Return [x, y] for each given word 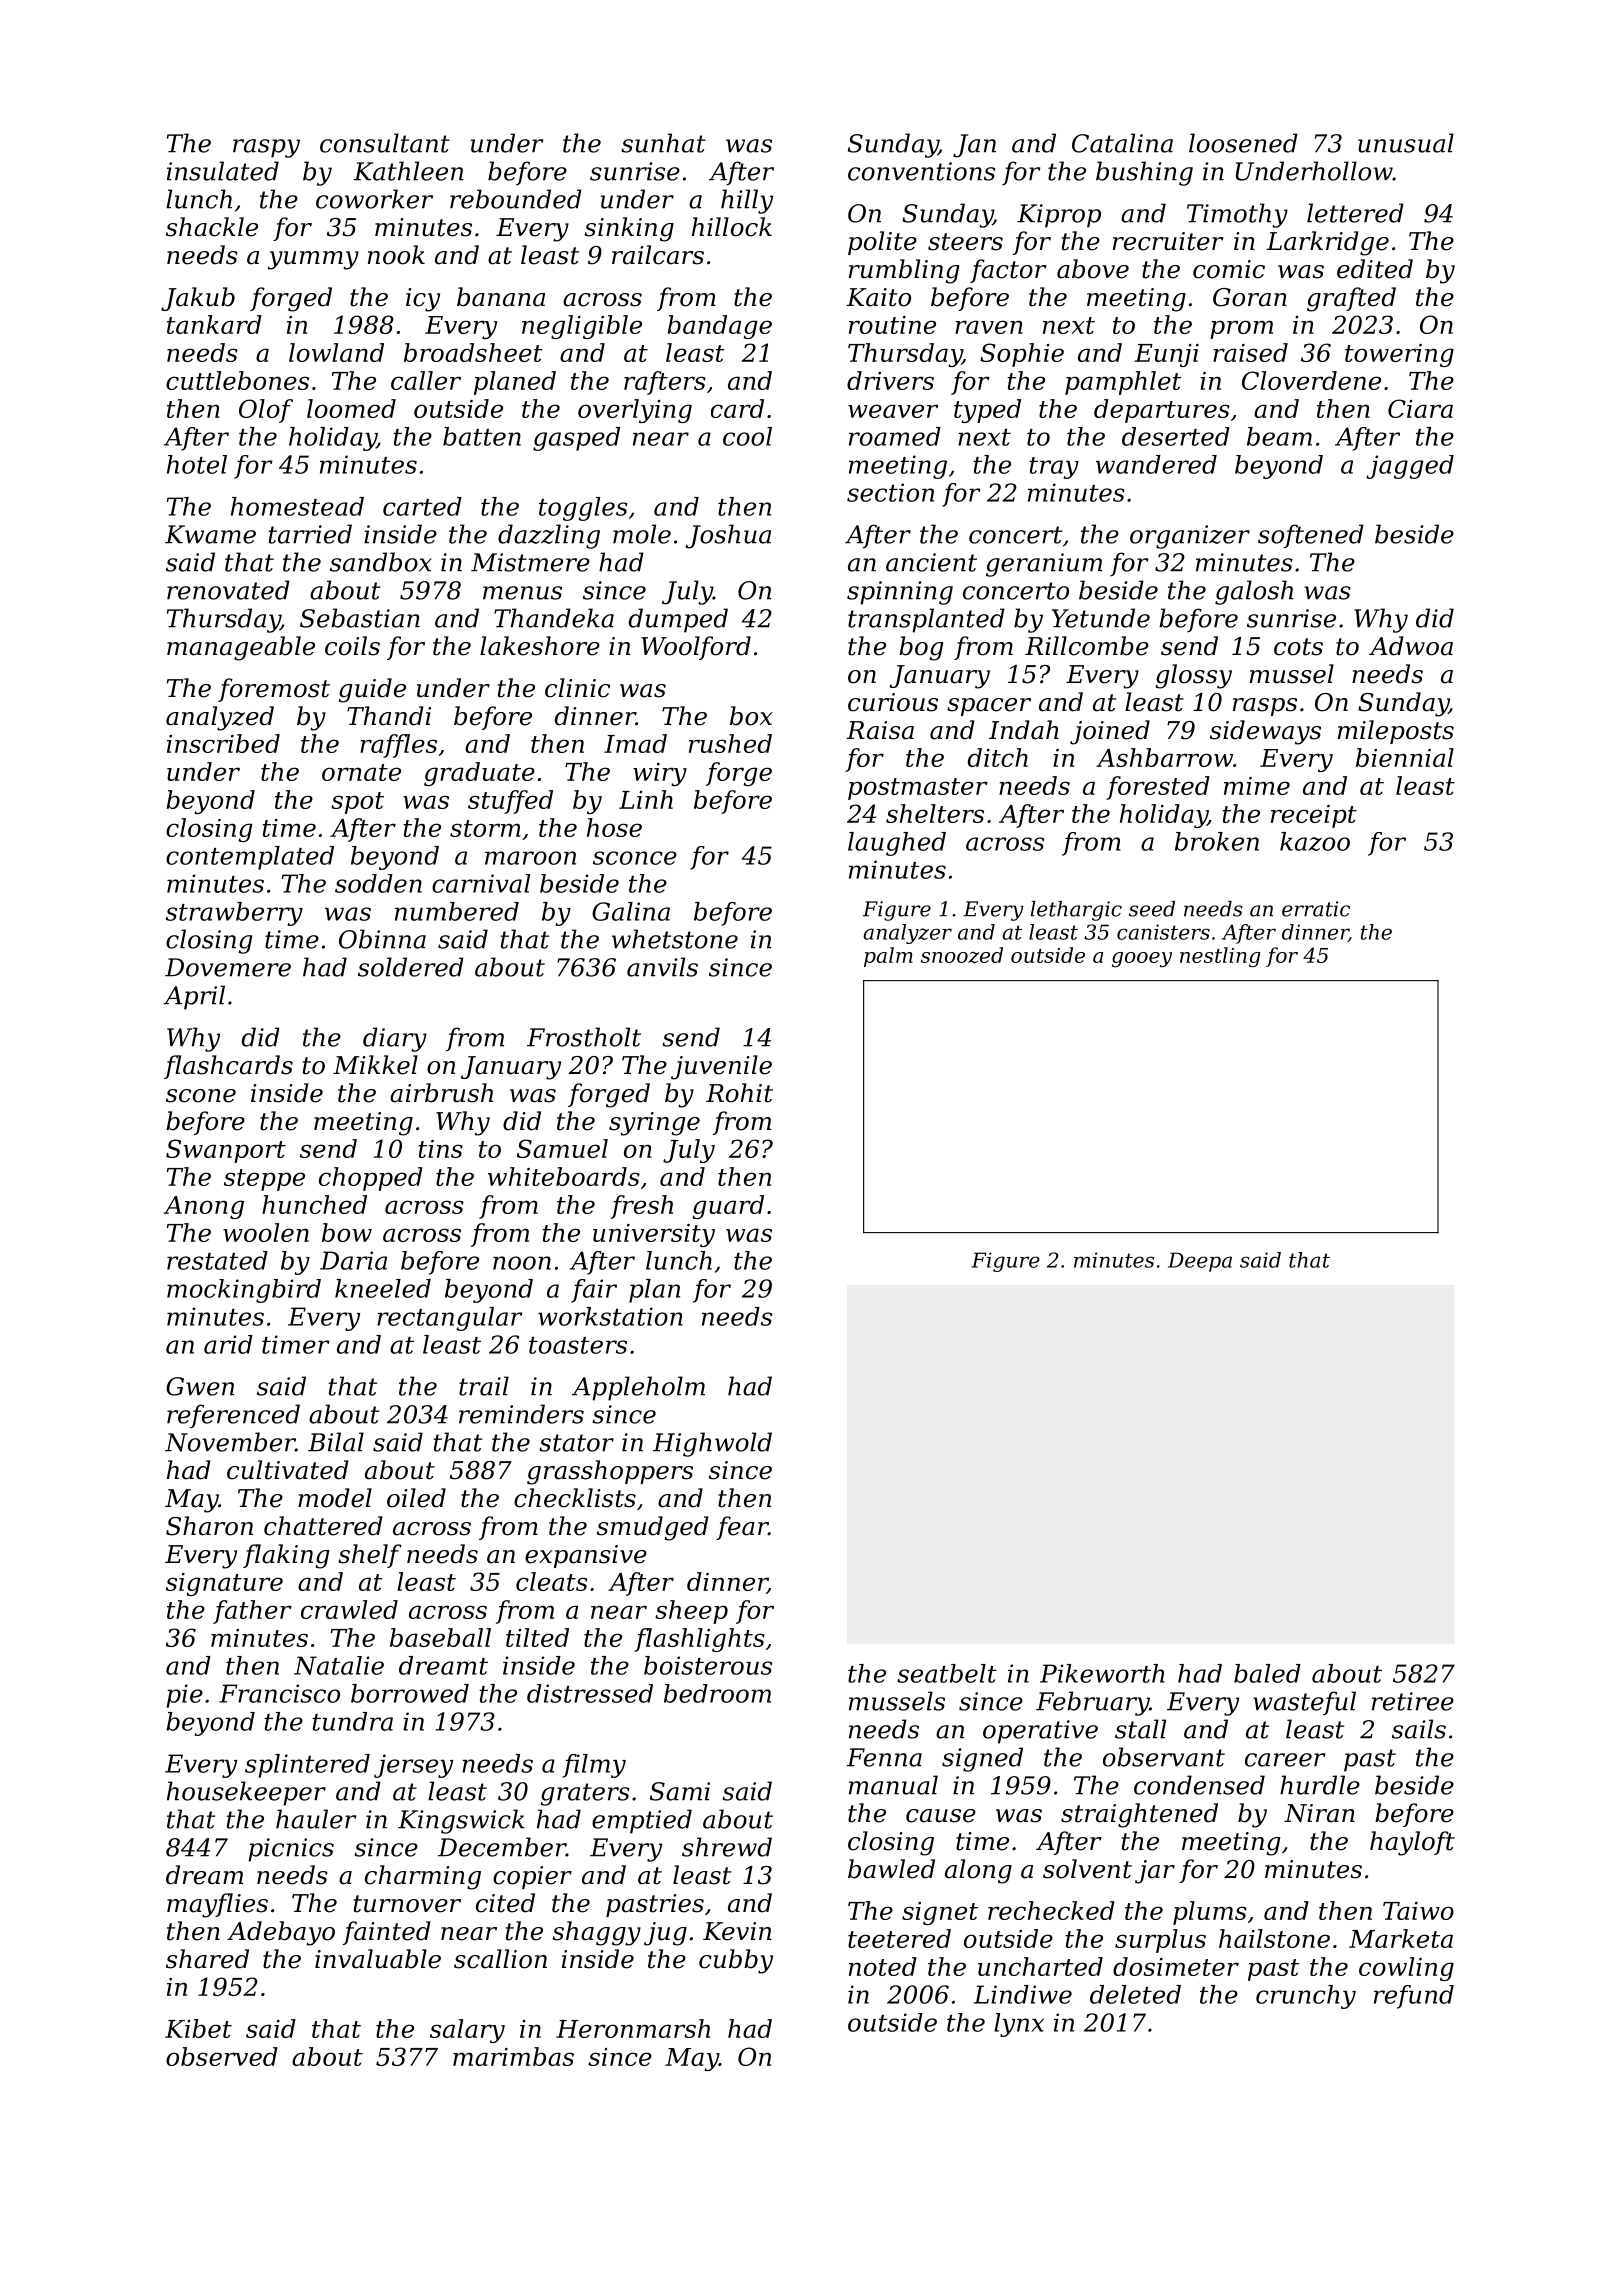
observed [222, 2056]
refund [1414, 1997]
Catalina [1122, 143]
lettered [1355, 213]
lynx [1019, 2025]
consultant [385, 143]
